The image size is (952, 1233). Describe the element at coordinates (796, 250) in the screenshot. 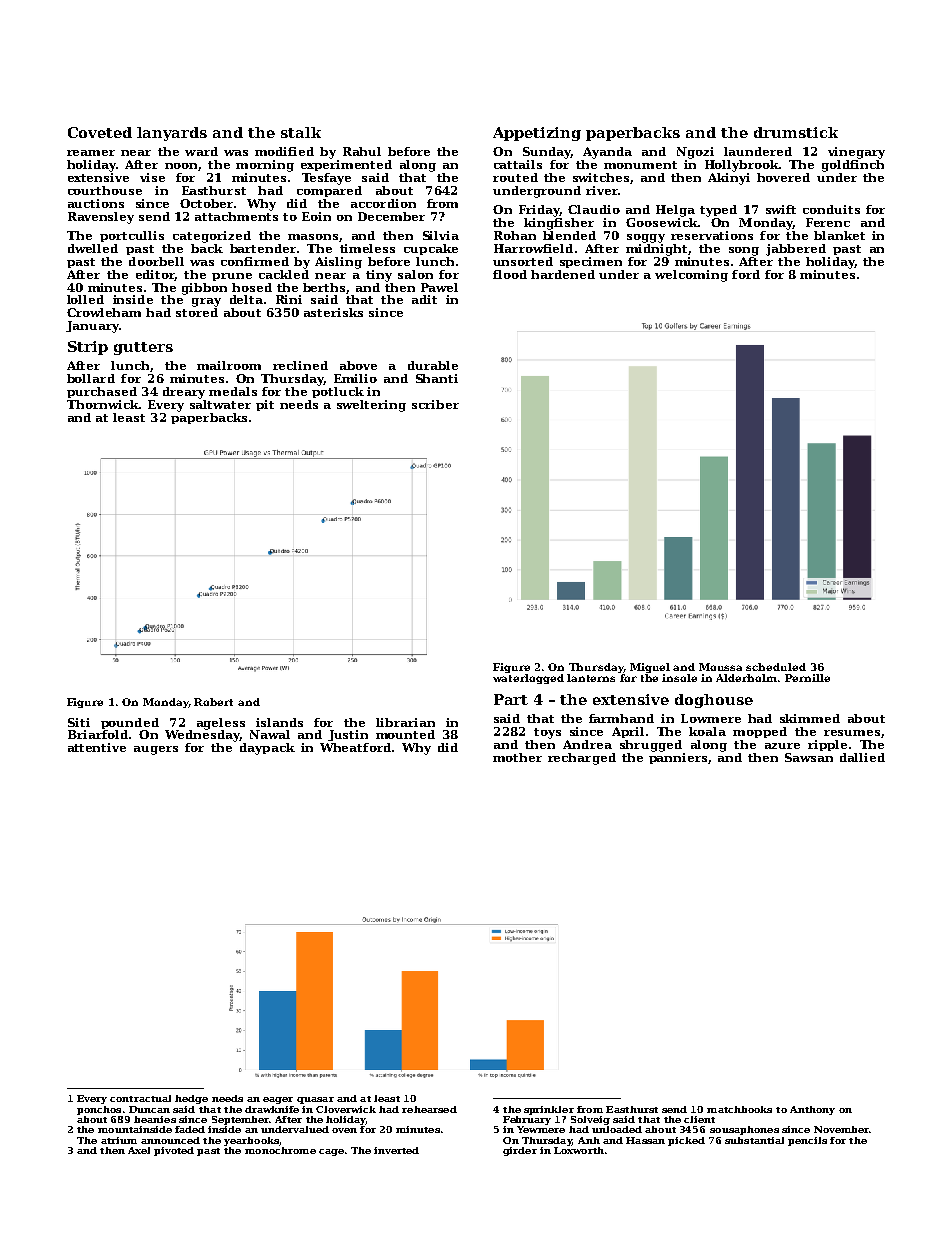

I see `jabbered` at that location.
